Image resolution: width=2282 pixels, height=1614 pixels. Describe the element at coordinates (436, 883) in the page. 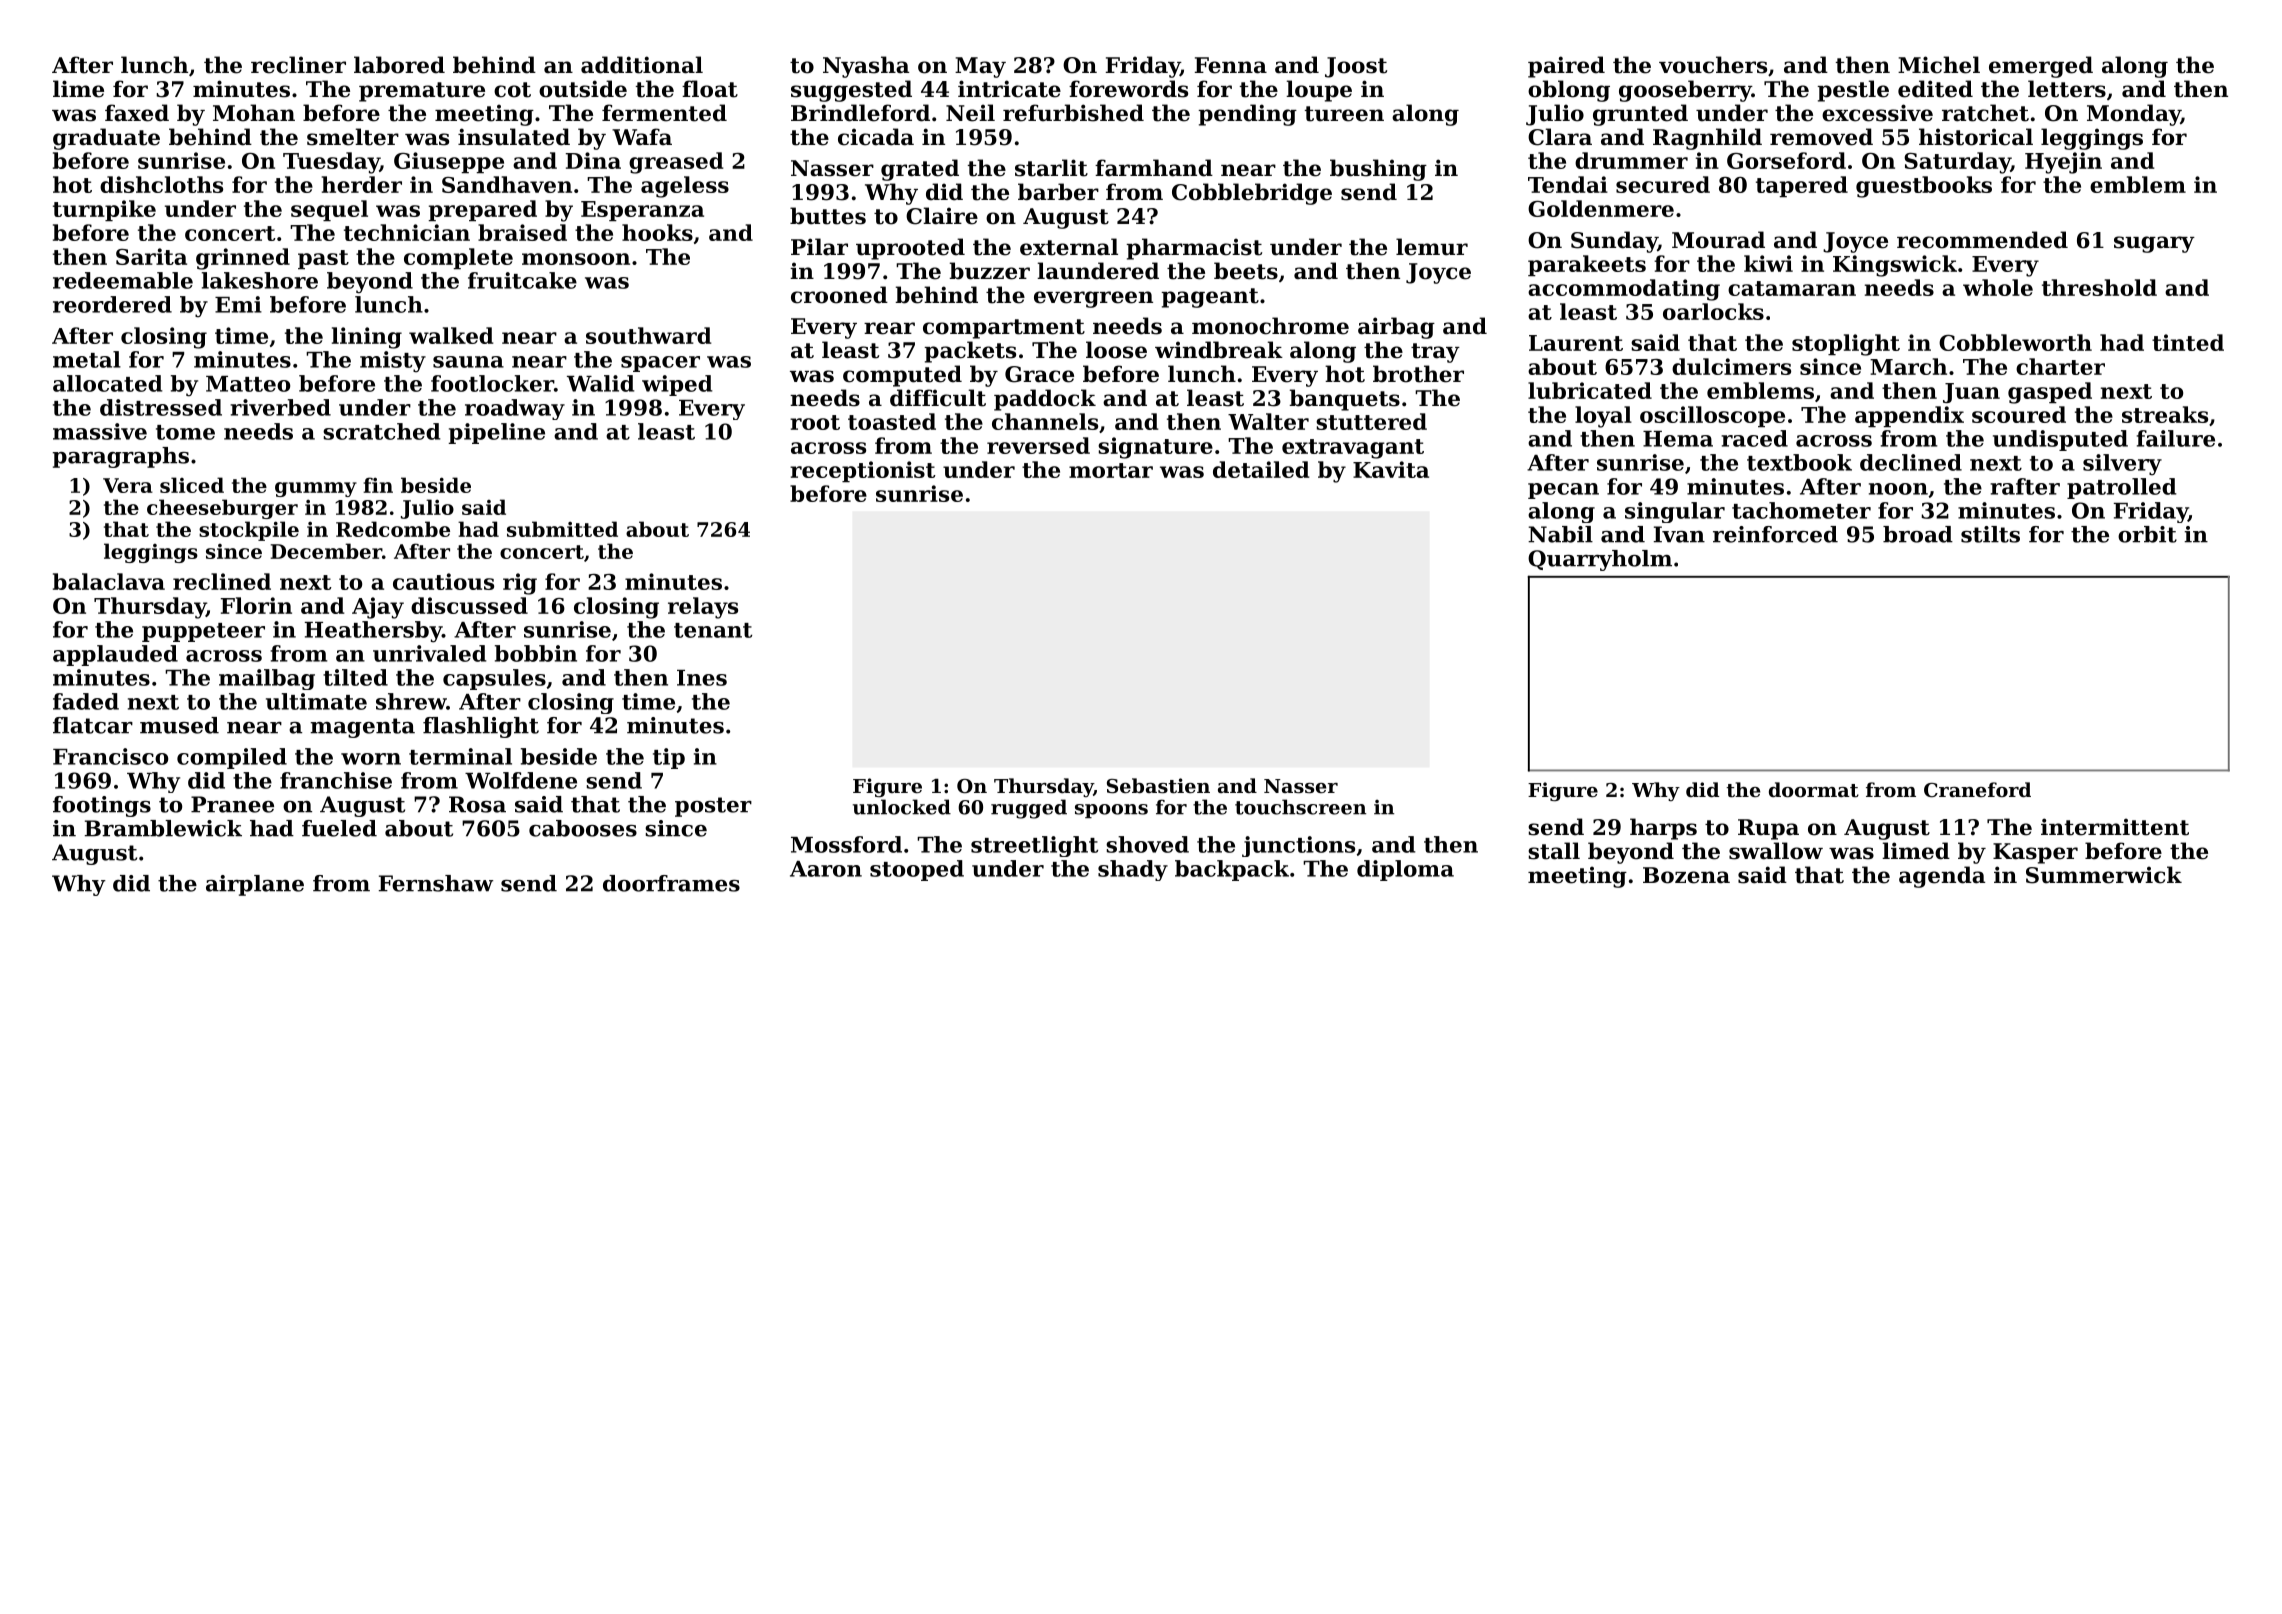

I see `Fernshaw` at that location.
